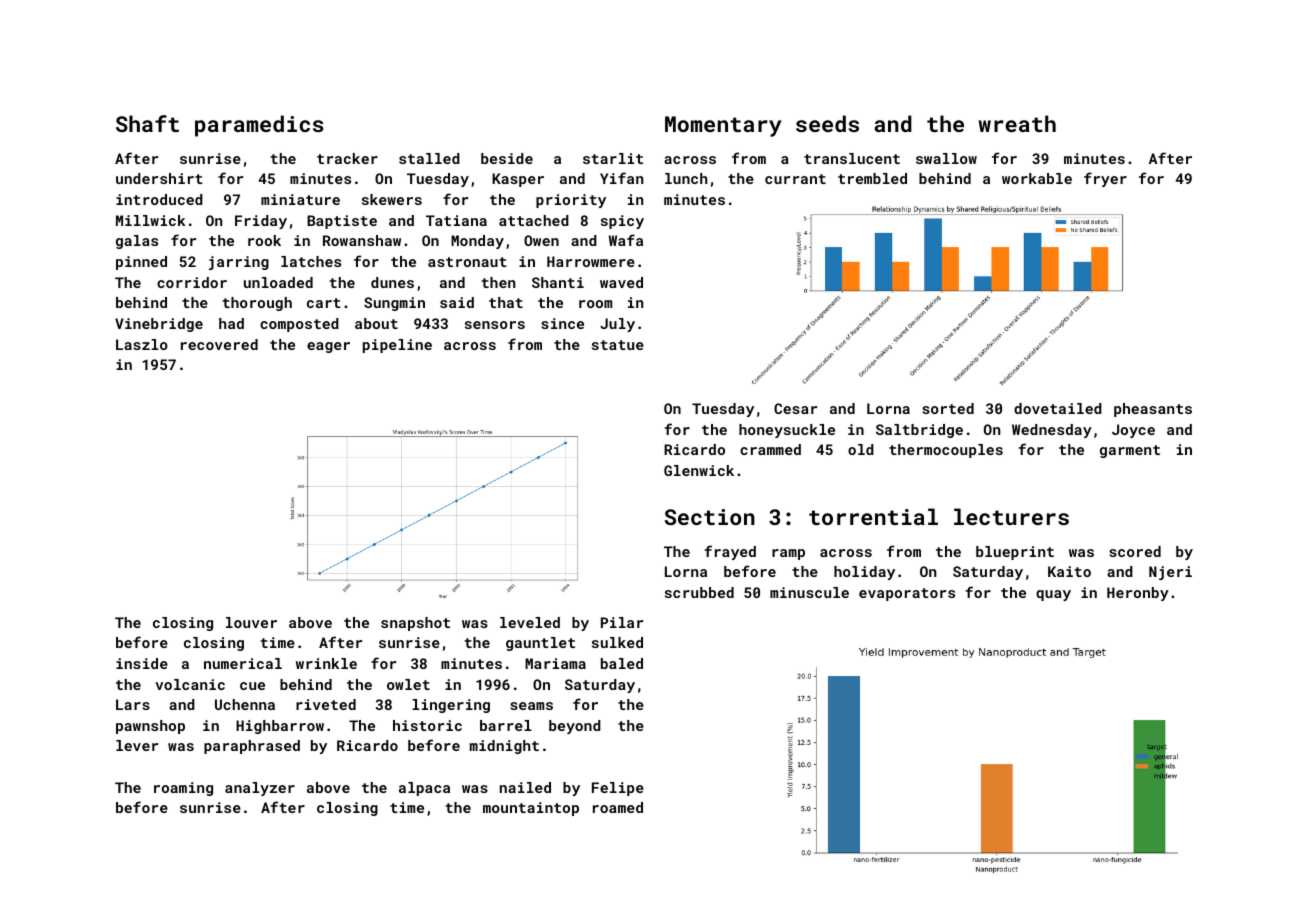  What do you see at coordinates (795, 408) in the screenshot?
I see `Cesar` at bounding box center [795, 408].
